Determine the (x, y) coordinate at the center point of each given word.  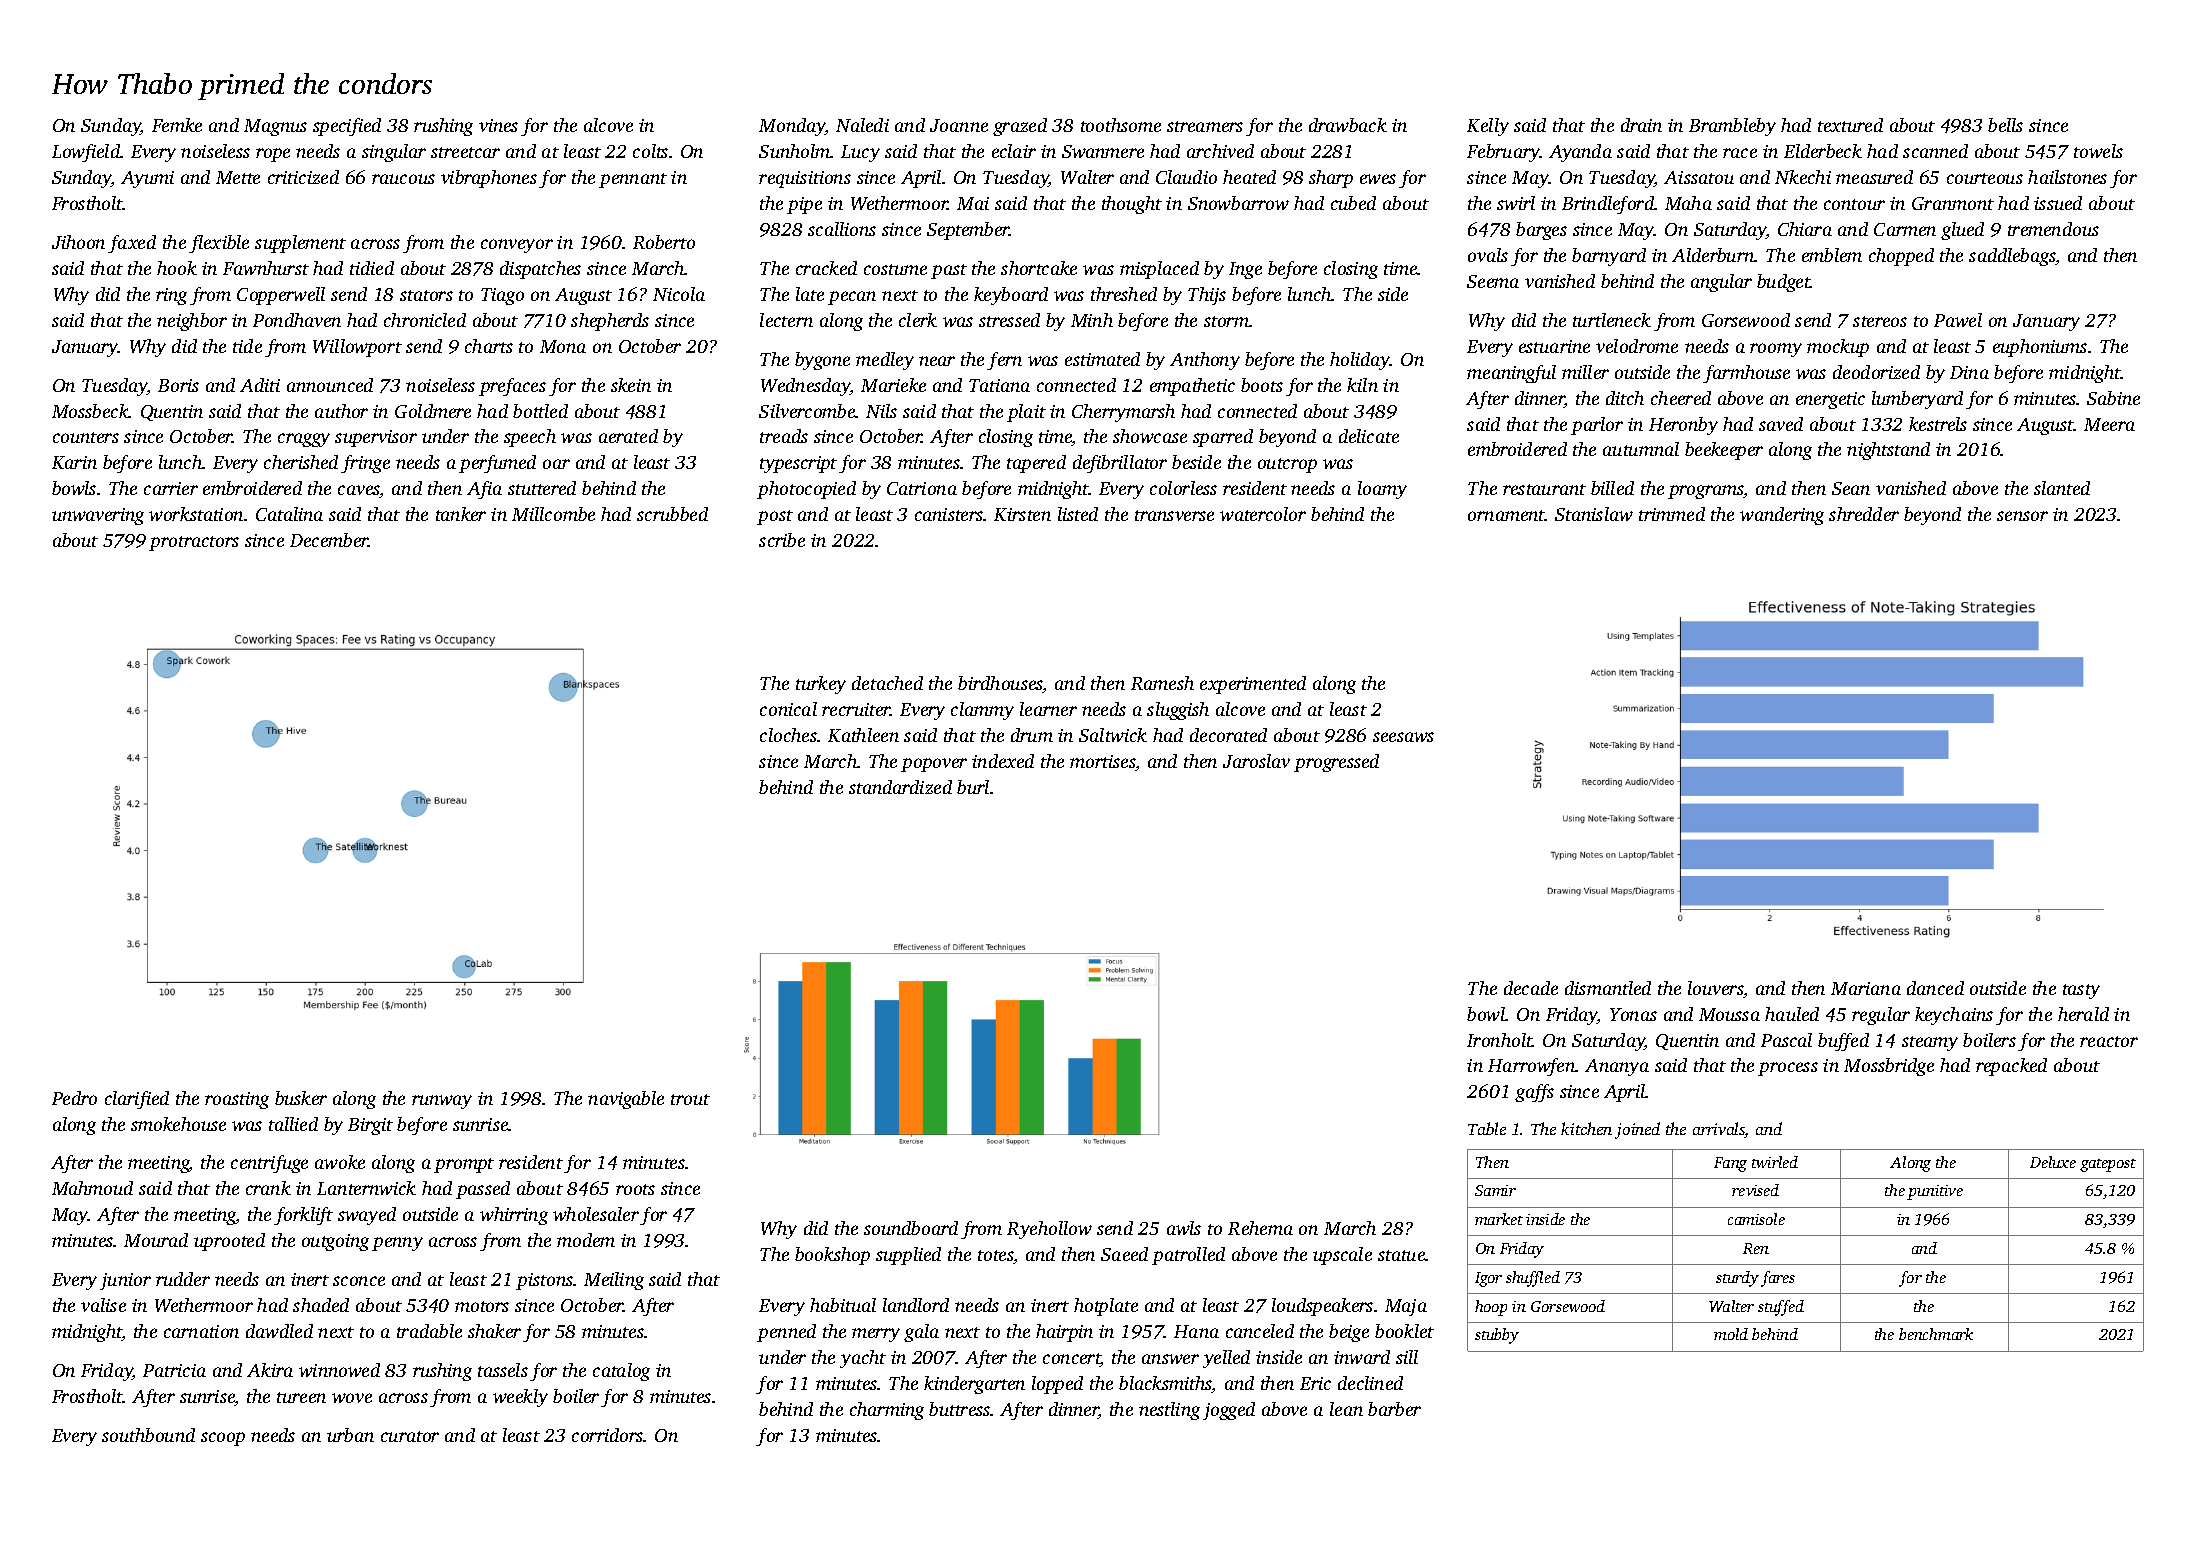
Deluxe (2053, 1162)
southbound (148, 1435)
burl (973, 787)
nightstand (1888, 451)
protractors (194, 543)
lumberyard (1917, 400)
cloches (788, 735)
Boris (178, 385)
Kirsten (1022, 514)
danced (1935, 988)
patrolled (1188, 1256)
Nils (881, 411)
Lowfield (86, 153)
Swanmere (1103, 151)
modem (586, 1240)
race (1740, 153)
